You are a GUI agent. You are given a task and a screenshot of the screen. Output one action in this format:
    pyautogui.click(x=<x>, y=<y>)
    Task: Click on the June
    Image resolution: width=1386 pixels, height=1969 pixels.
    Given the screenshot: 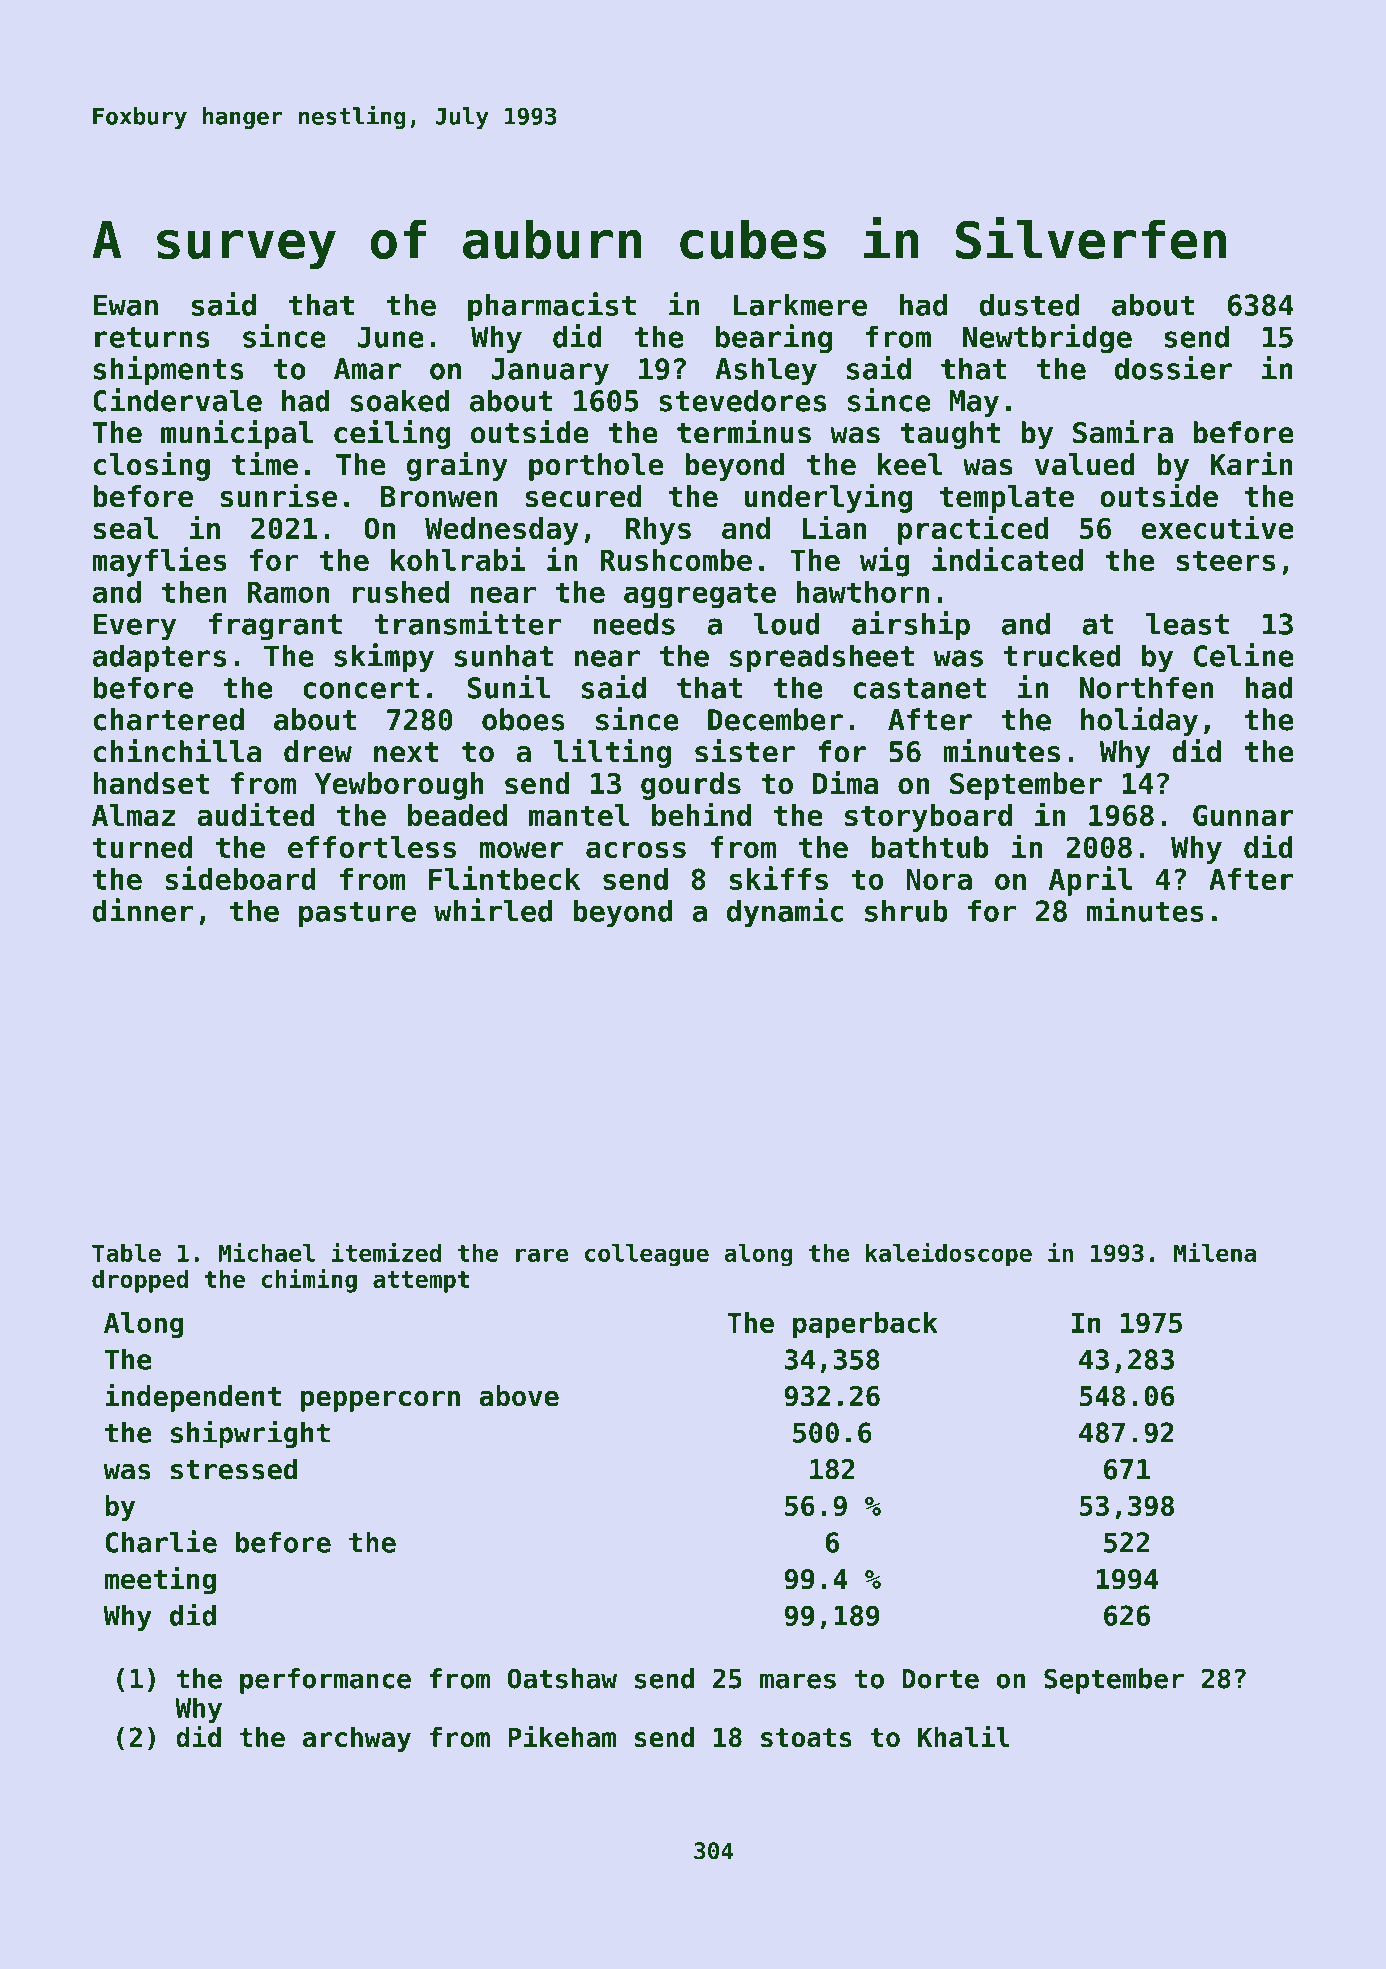 What is the action you would take?
    pyautogui.click(x=390, y=337)
